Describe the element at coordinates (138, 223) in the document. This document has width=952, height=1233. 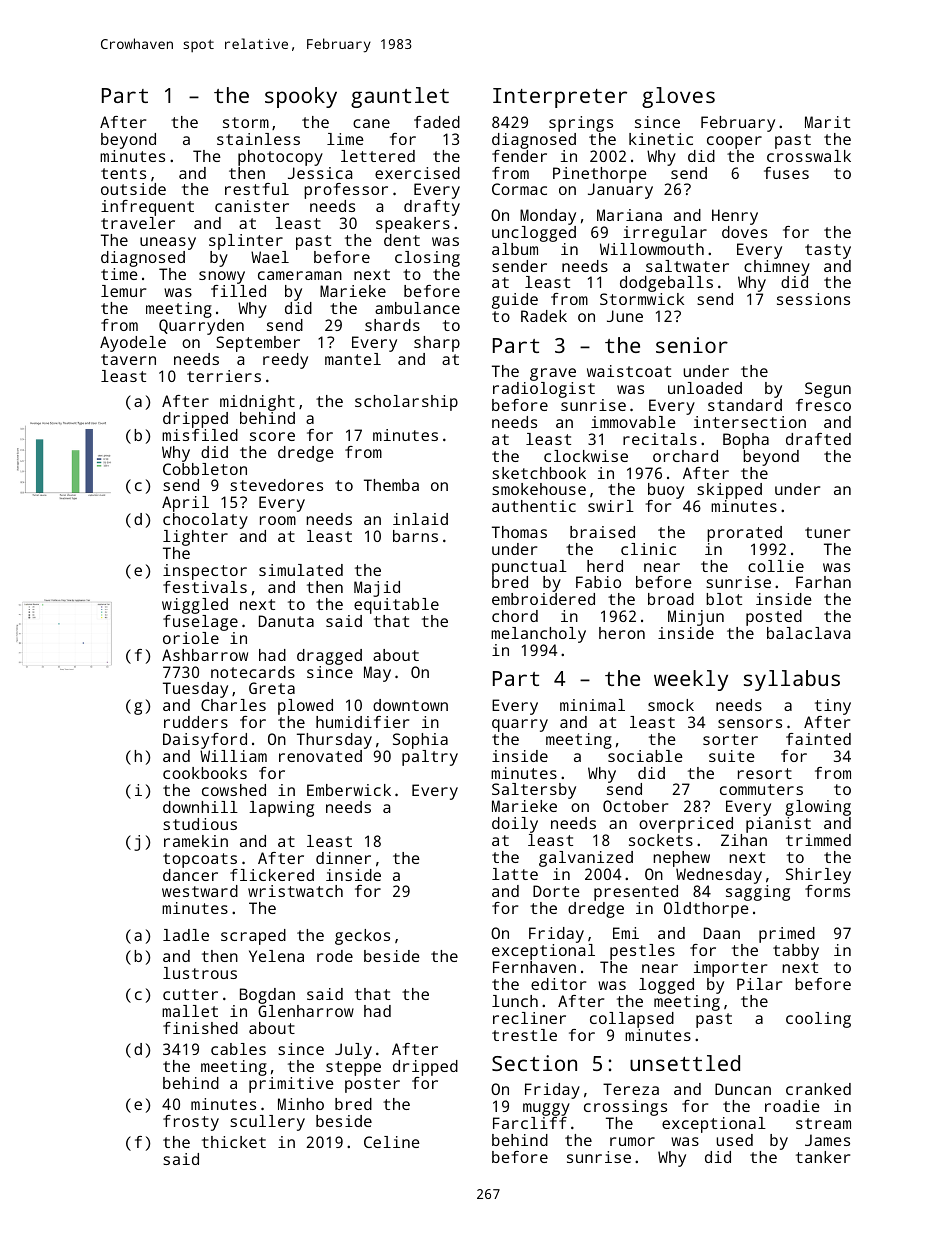
I see `traveler` at that location.
